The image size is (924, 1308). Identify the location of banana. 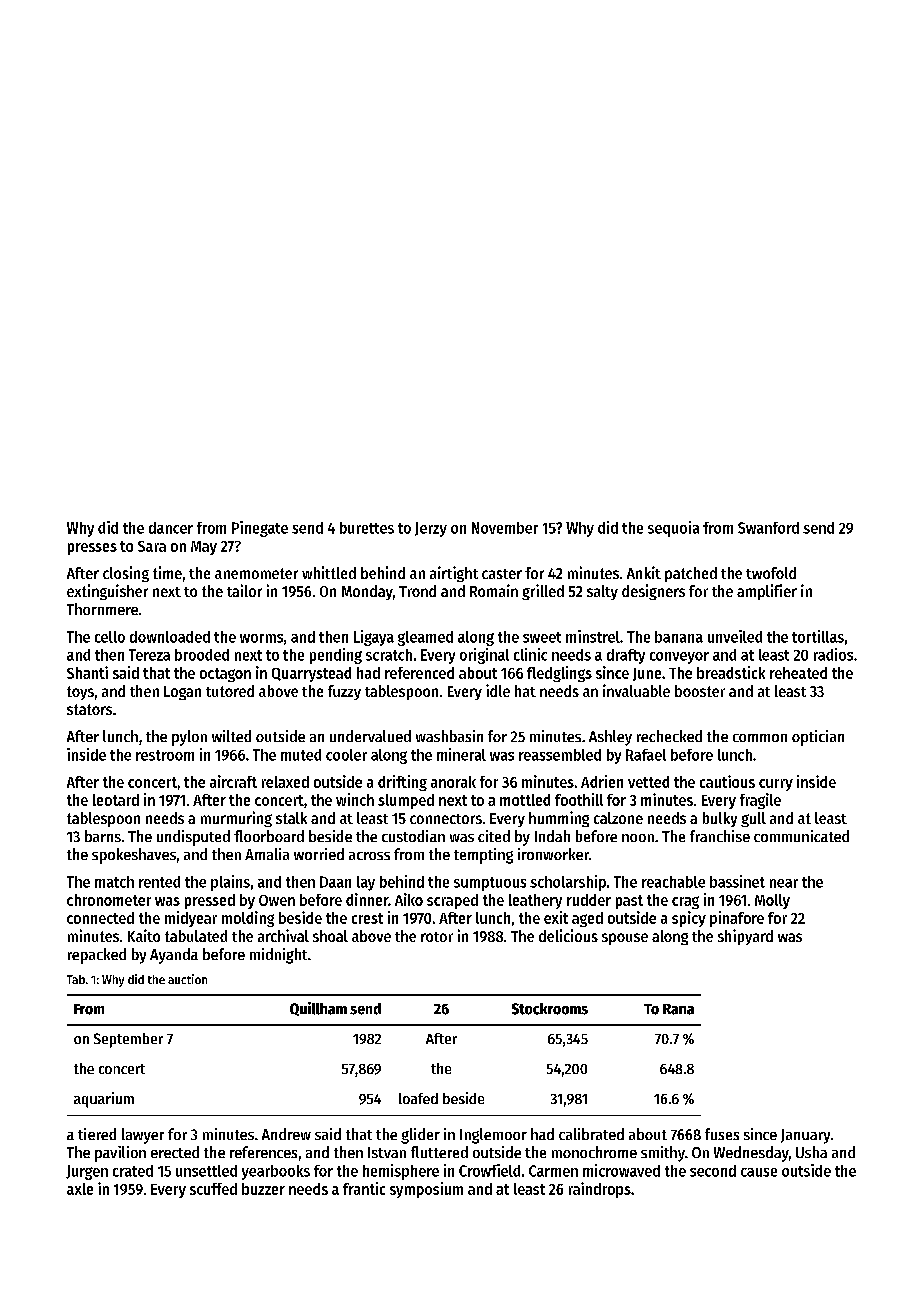
(679, 637).
